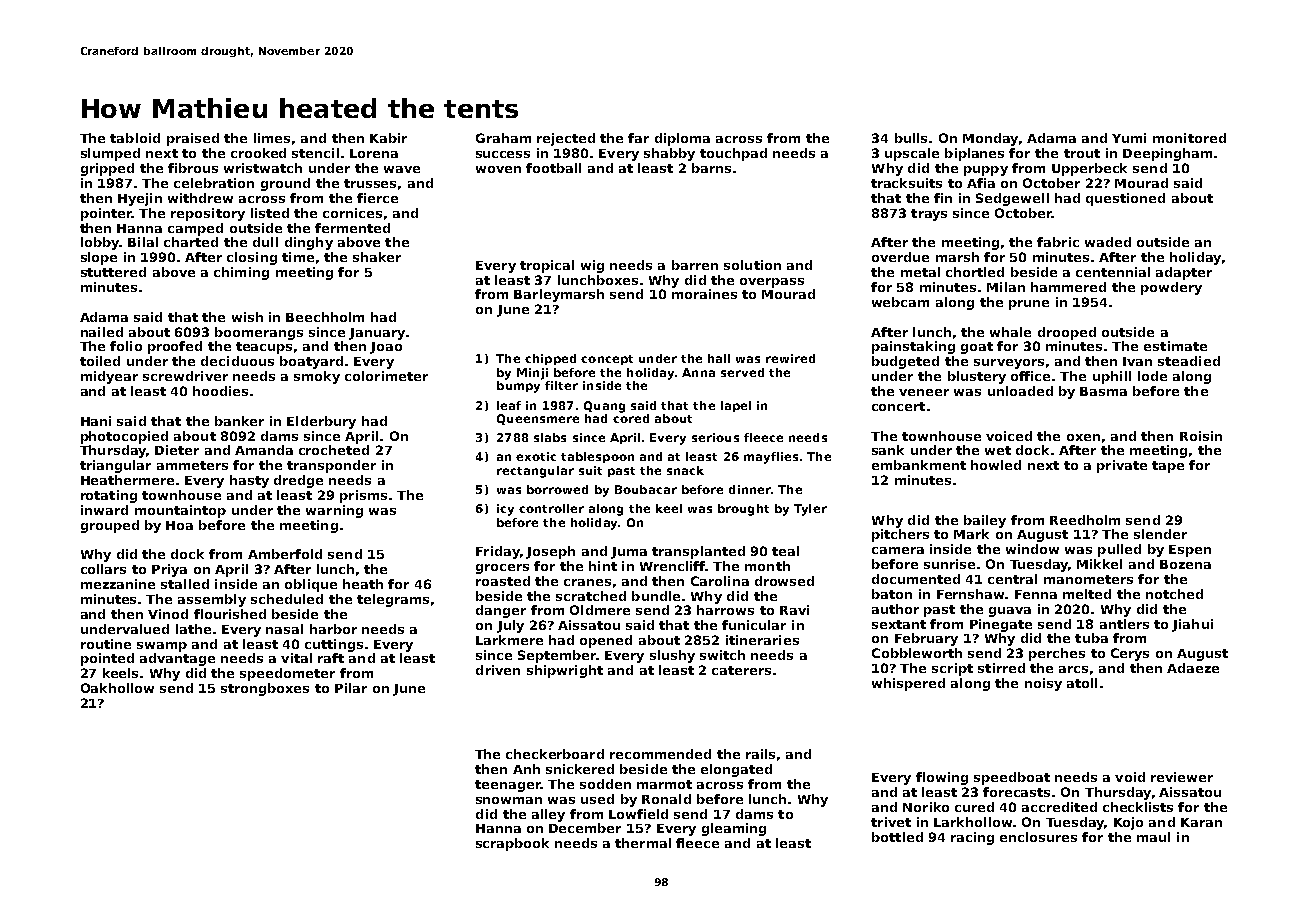 This document has width=1308, height=924. I want to click on snowman, so click(509, 800).
